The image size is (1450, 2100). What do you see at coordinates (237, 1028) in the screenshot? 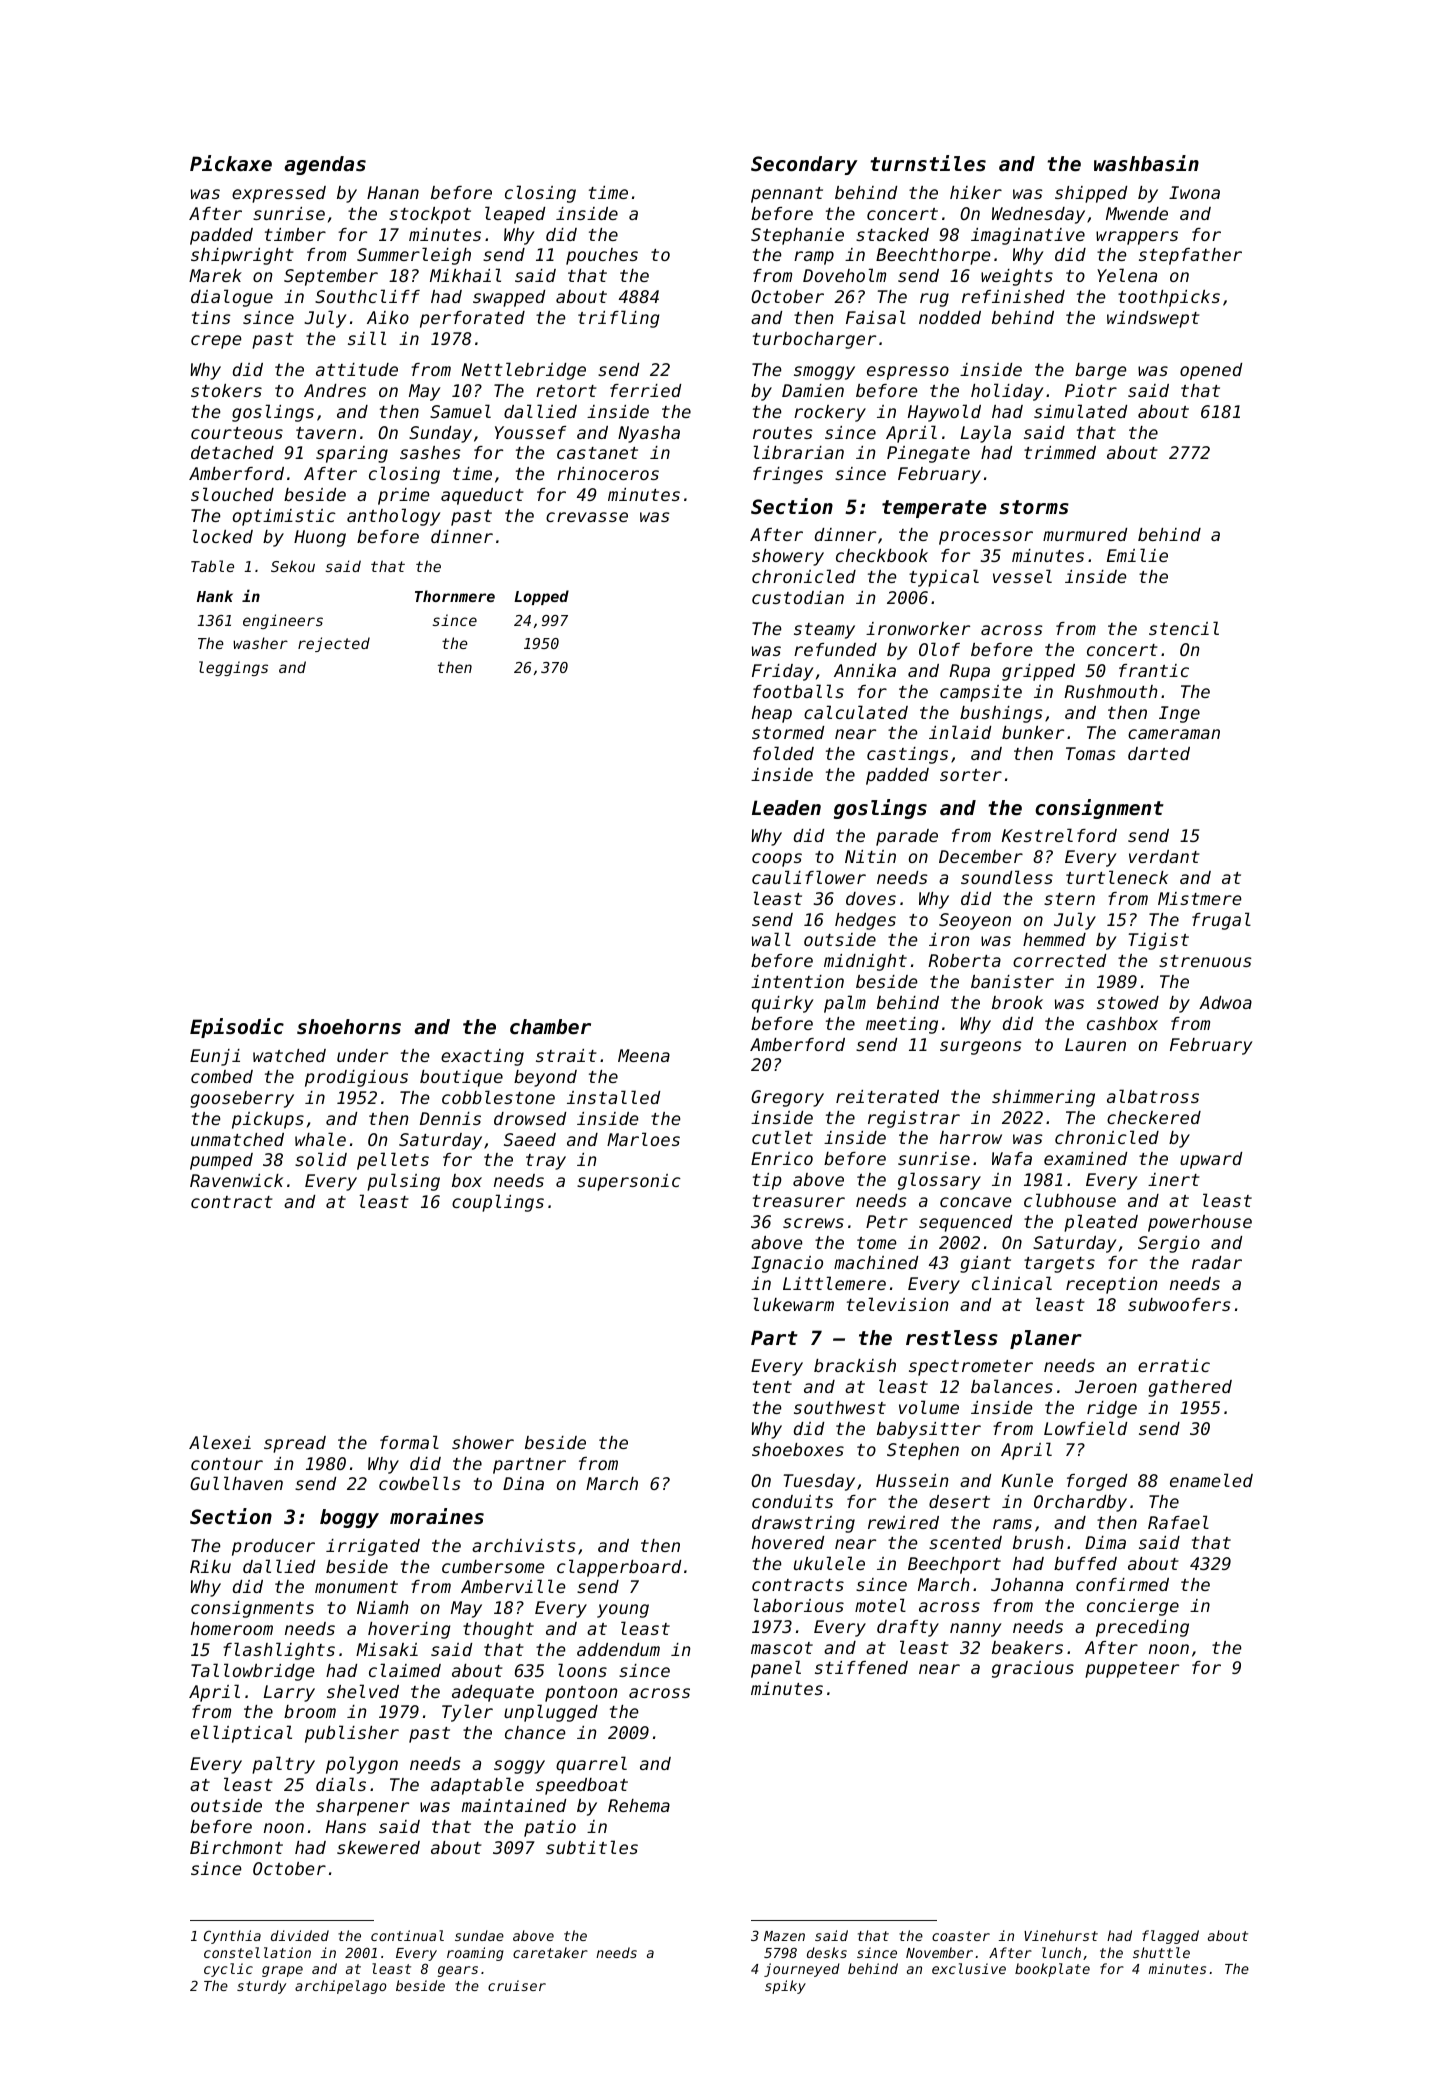
I see `Episodic` at bounding box center [237, 1028].
